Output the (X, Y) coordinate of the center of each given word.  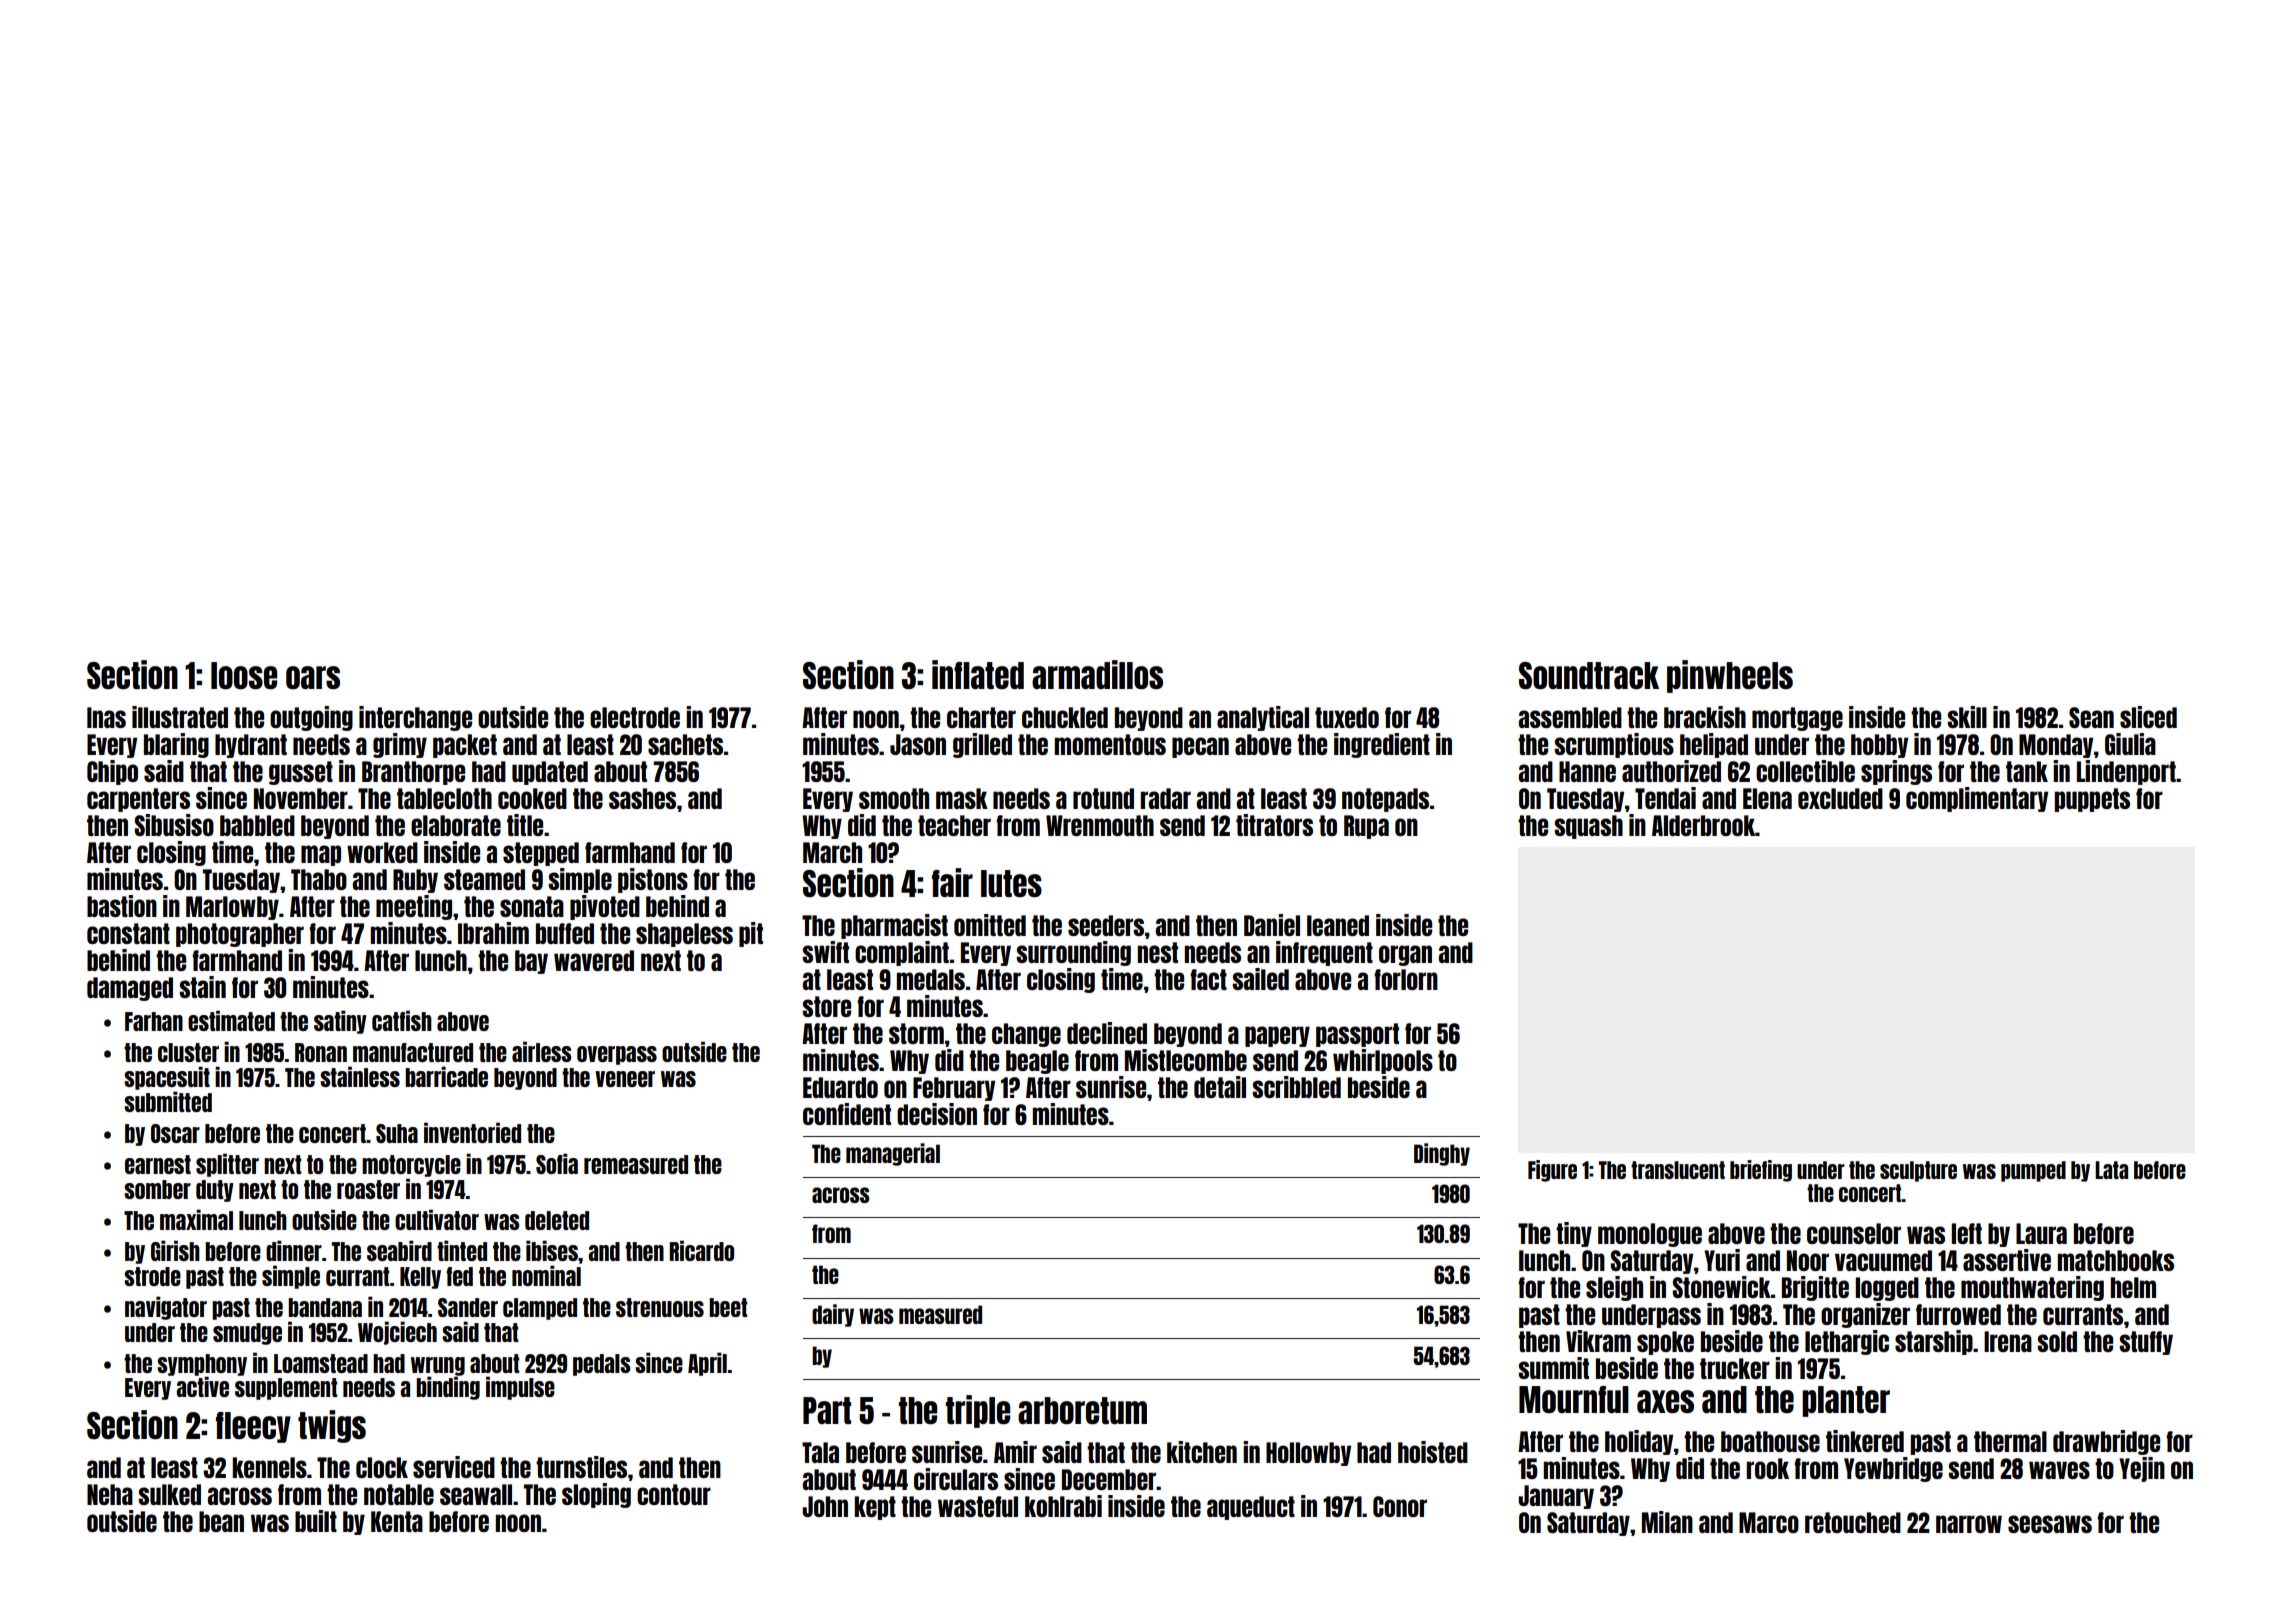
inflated (978, 674)
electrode (635, 717)
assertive (2007, 1260)
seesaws (2050, 1524)
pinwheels (1730, 676)
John (825, 1506)
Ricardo (701, 1250)
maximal (196, 1219)
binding (448, 1388)
